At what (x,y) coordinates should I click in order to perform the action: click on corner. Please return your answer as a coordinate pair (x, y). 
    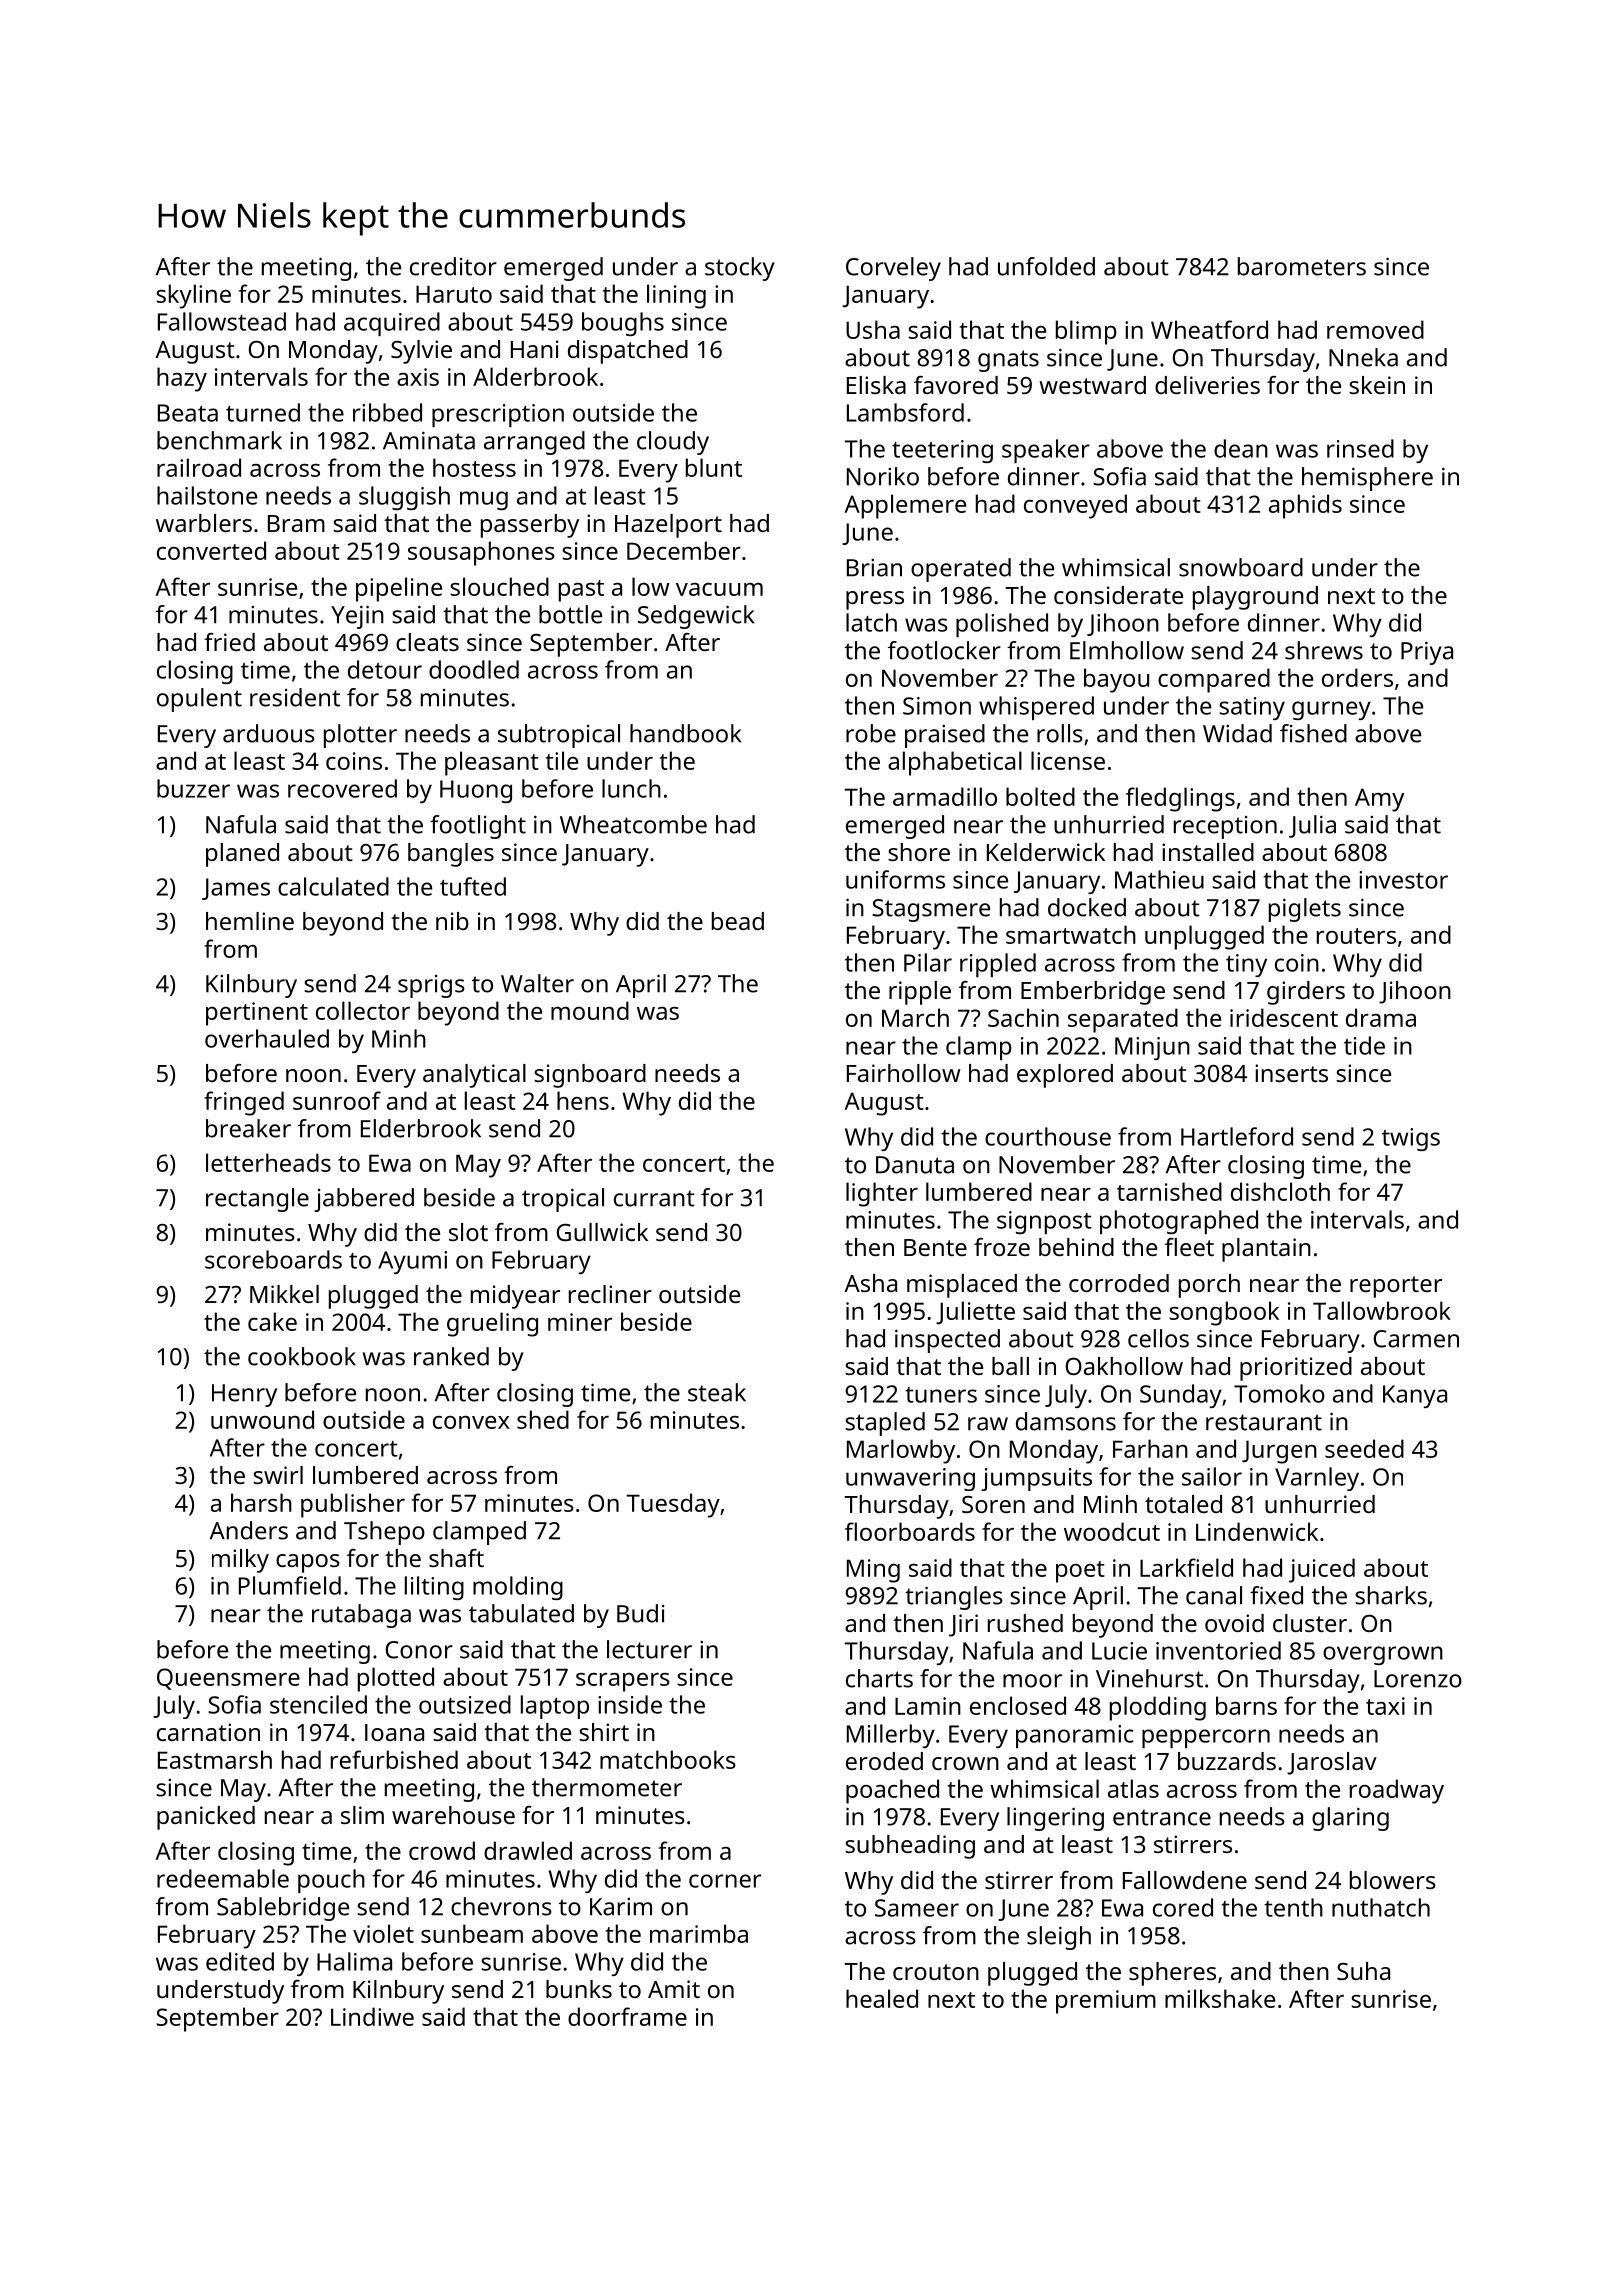
    Looking at the image, I should click on (725, 1881).
